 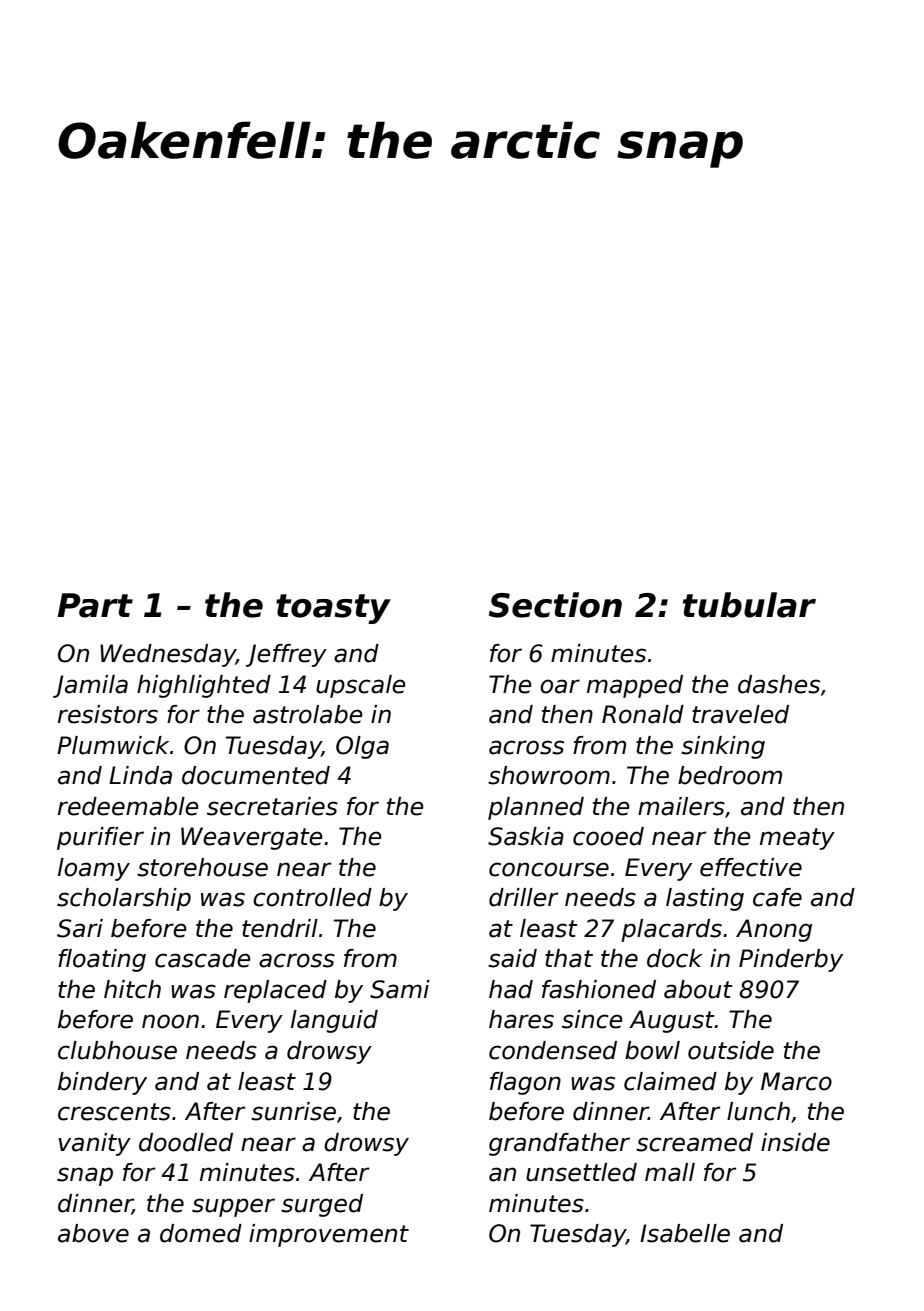 I want to click on effective, so click(x=751, y=867).
